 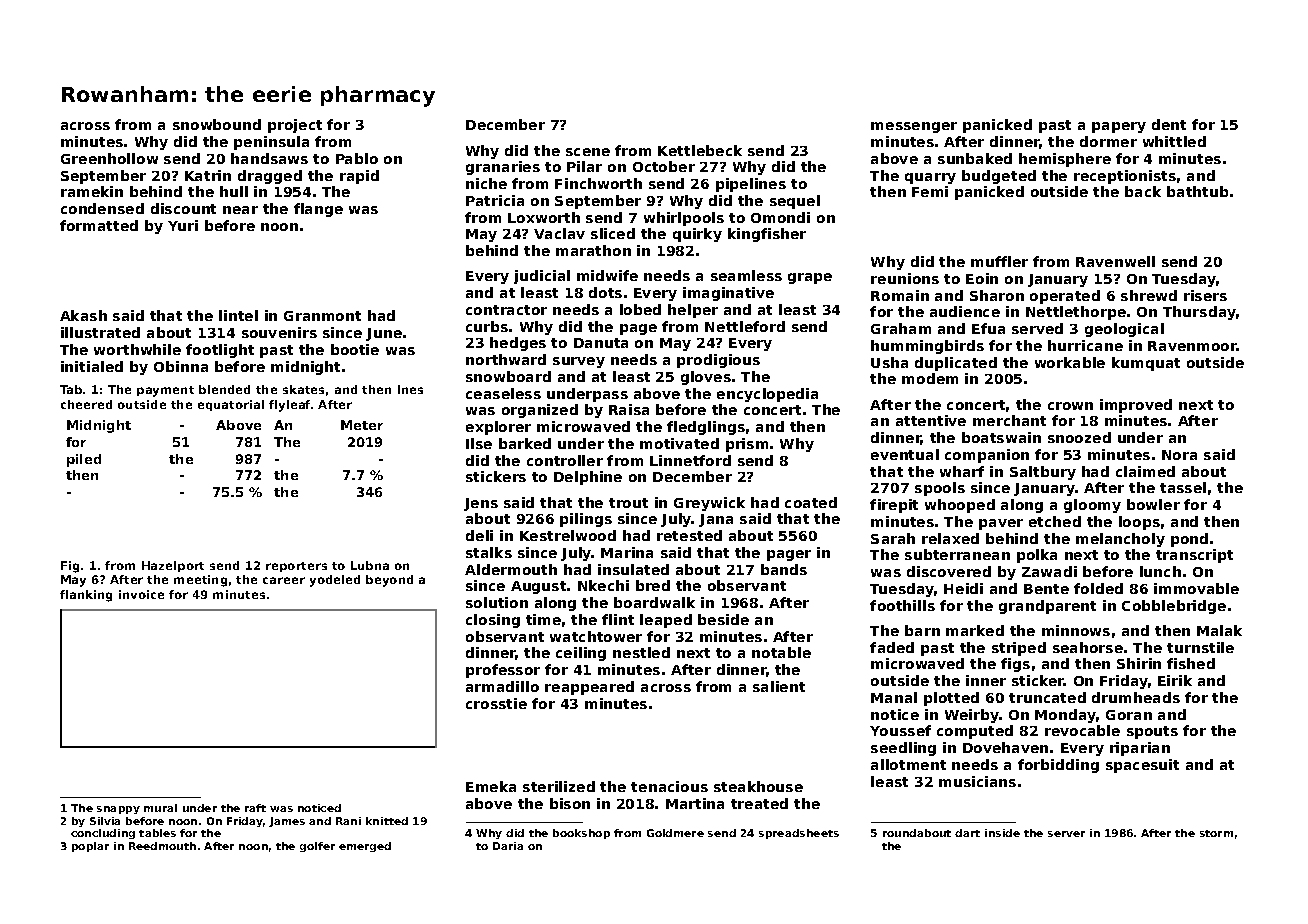 I want to click on career, so click(x=284, y=580).
